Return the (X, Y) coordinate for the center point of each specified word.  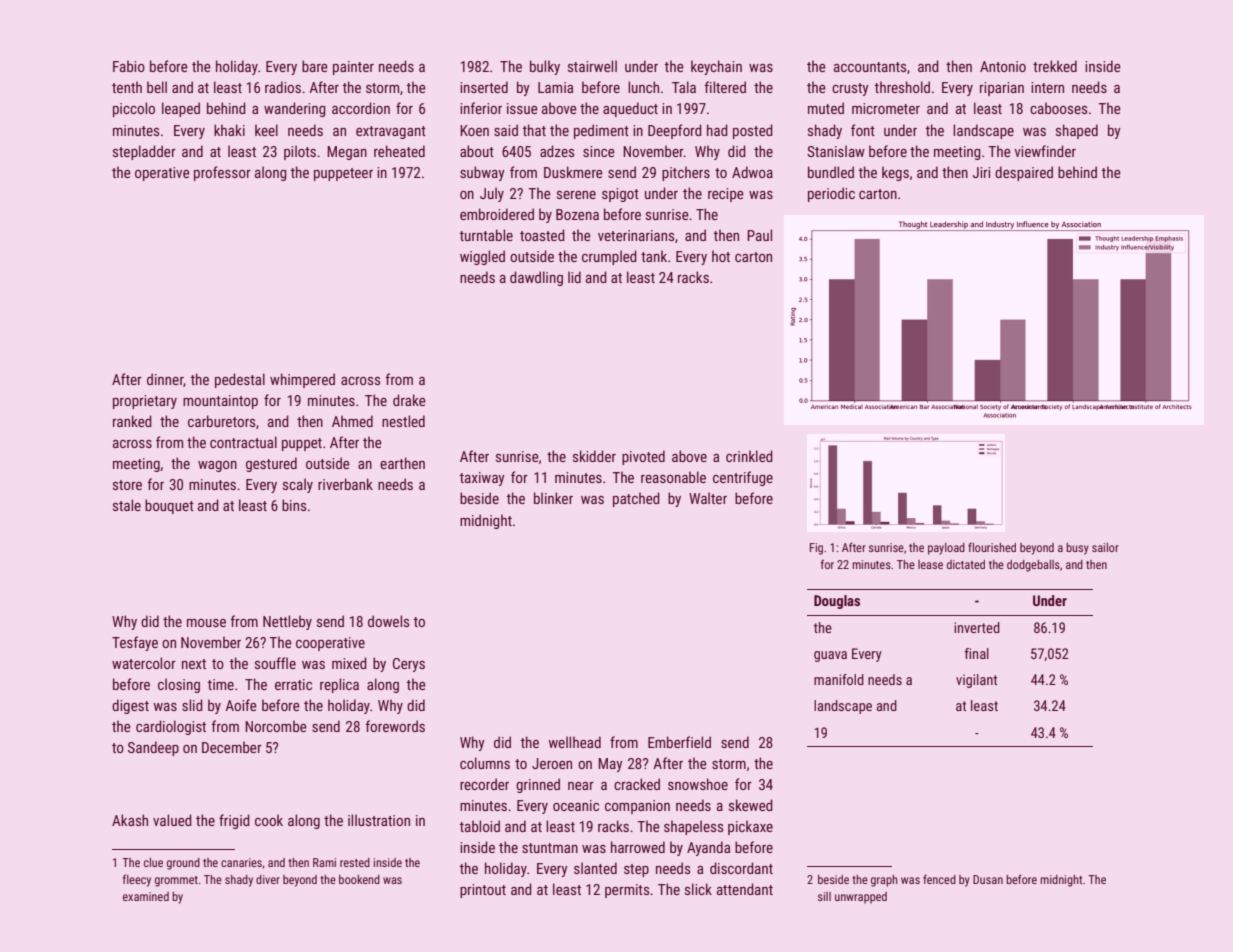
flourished (992, 547)
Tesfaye (135, 643)
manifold (839, 679)
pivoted (643, 457)
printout (483, 891)
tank (654, 256)
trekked (1055, 66)
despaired (1024, 173)
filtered (725, 87)
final (977, 653)
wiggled (482, 257)
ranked (132, 421)
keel (266, 130)
